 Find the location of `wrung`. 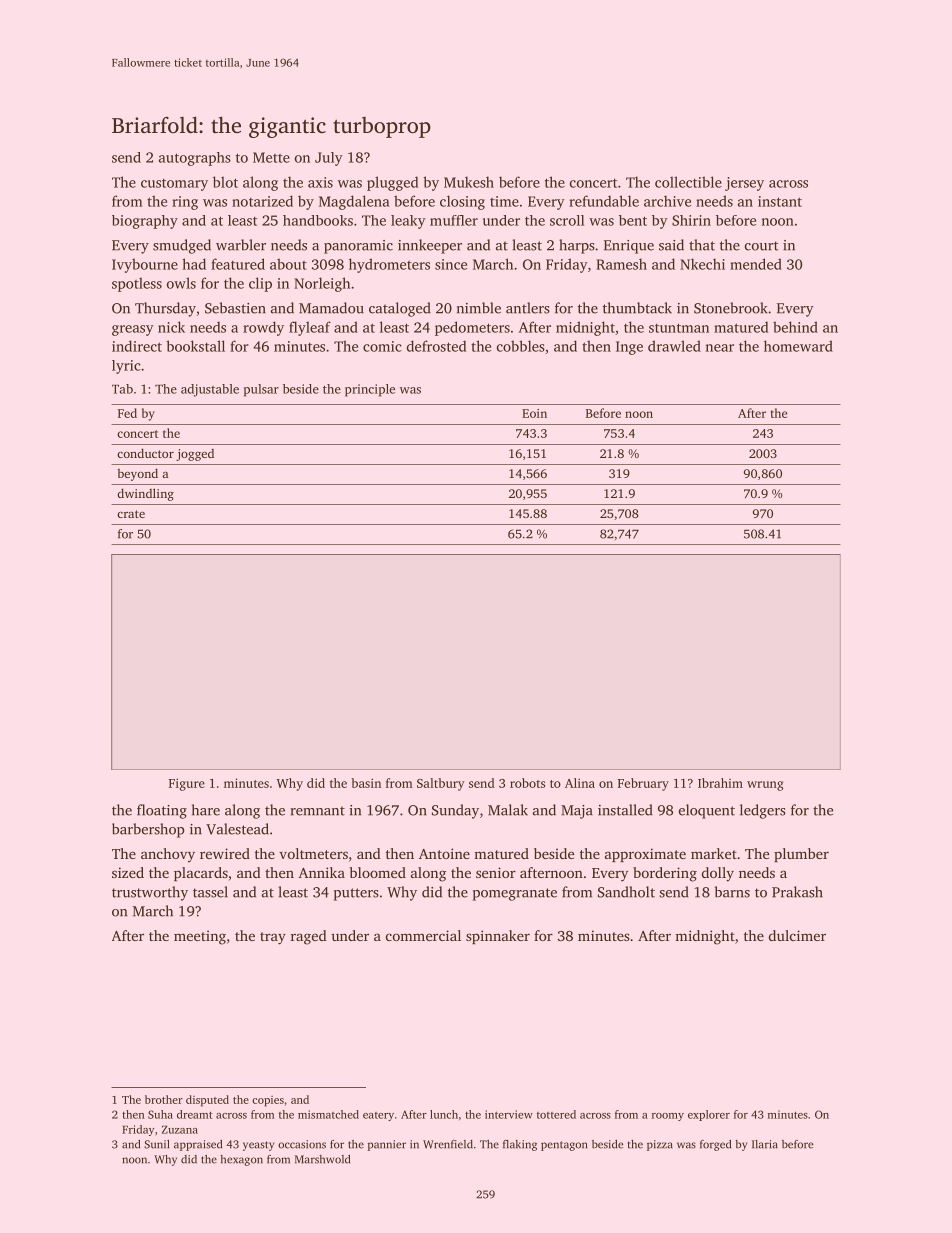

wrung is located at coordinates (765, 786).
